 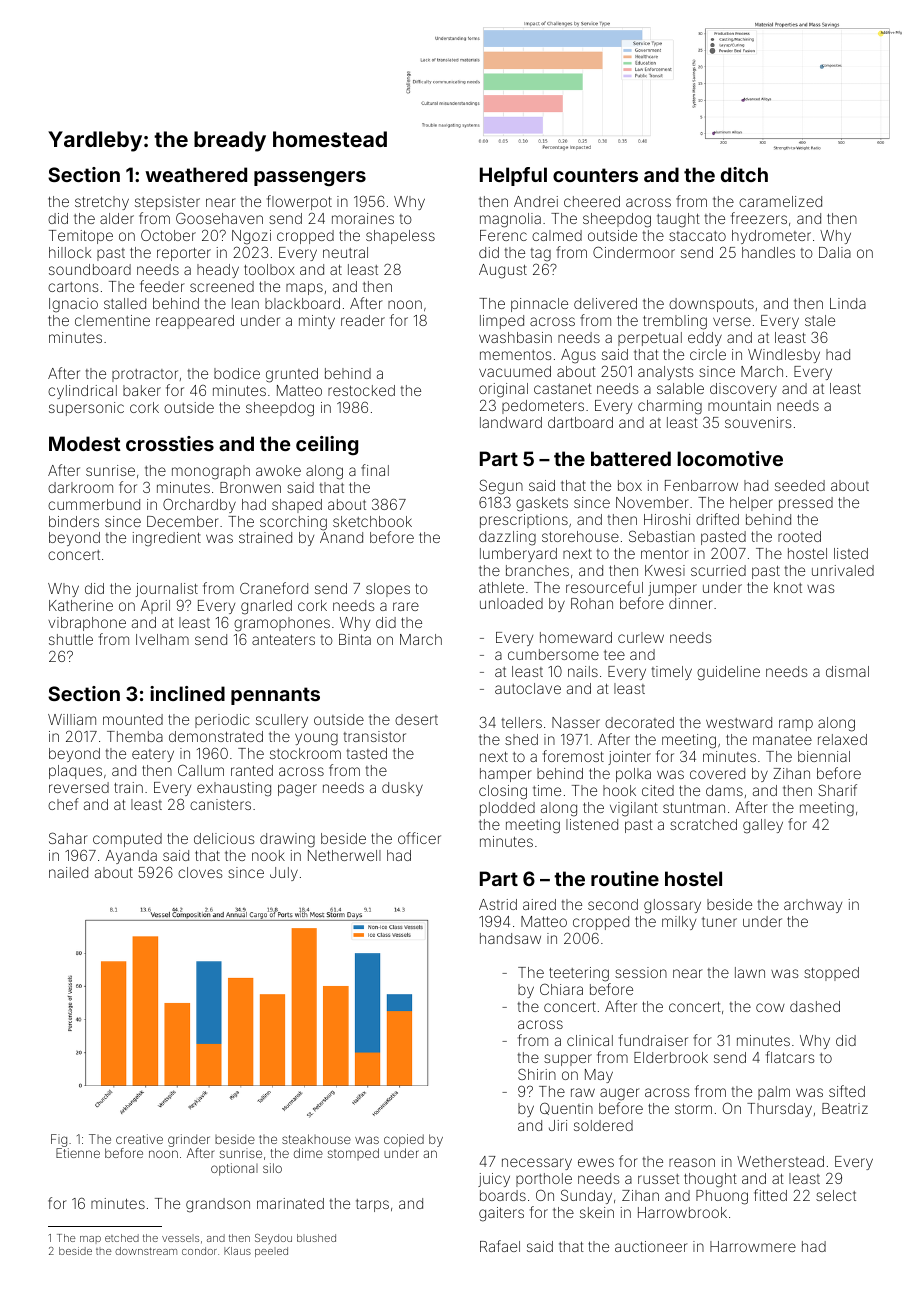 What do you see at coordinates (500, 1246) in the screenshot?
I see `Rafael` at bounding box center [500, 1246].
